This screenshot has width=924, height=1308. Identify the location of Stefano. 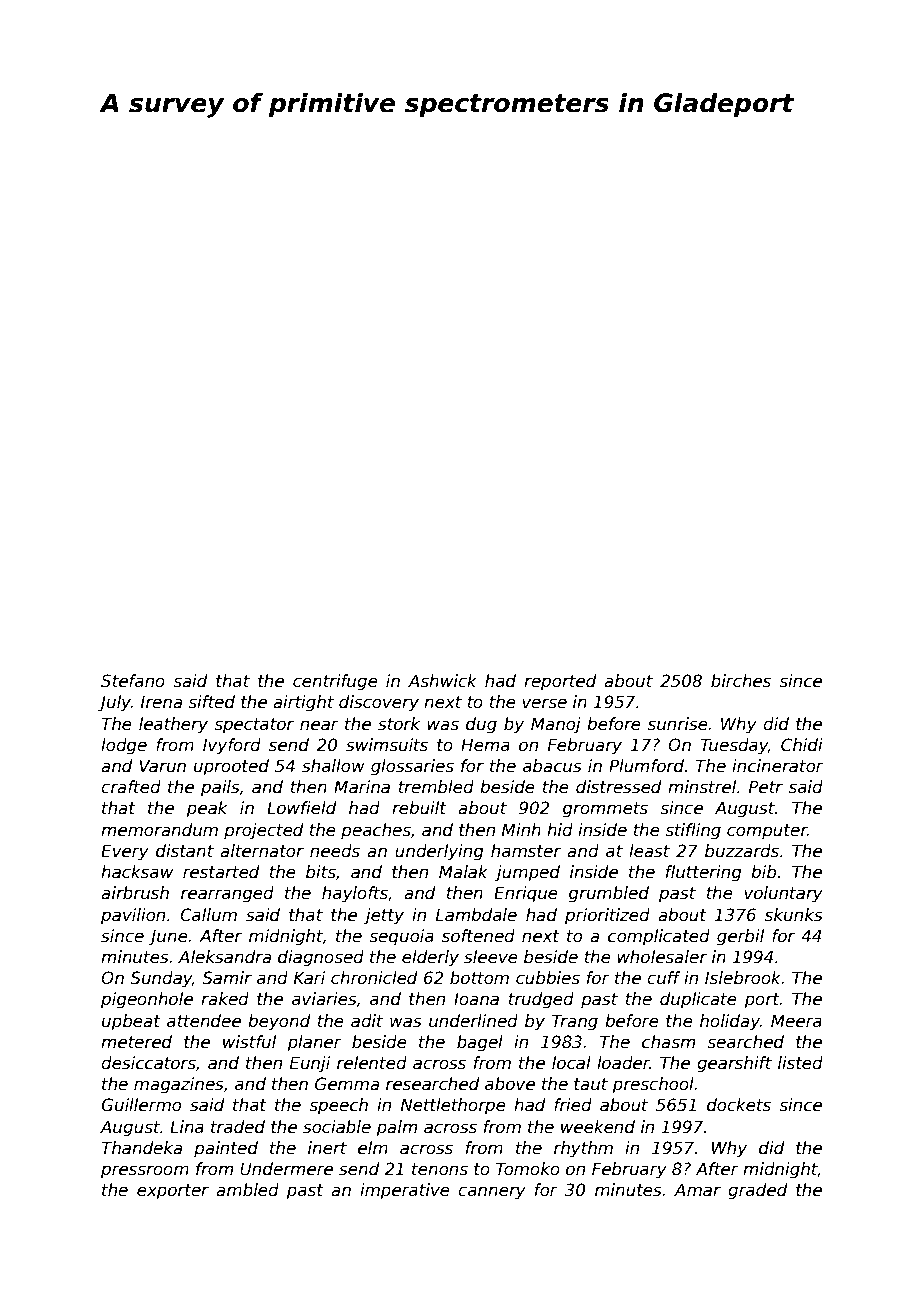
(133, 681).
